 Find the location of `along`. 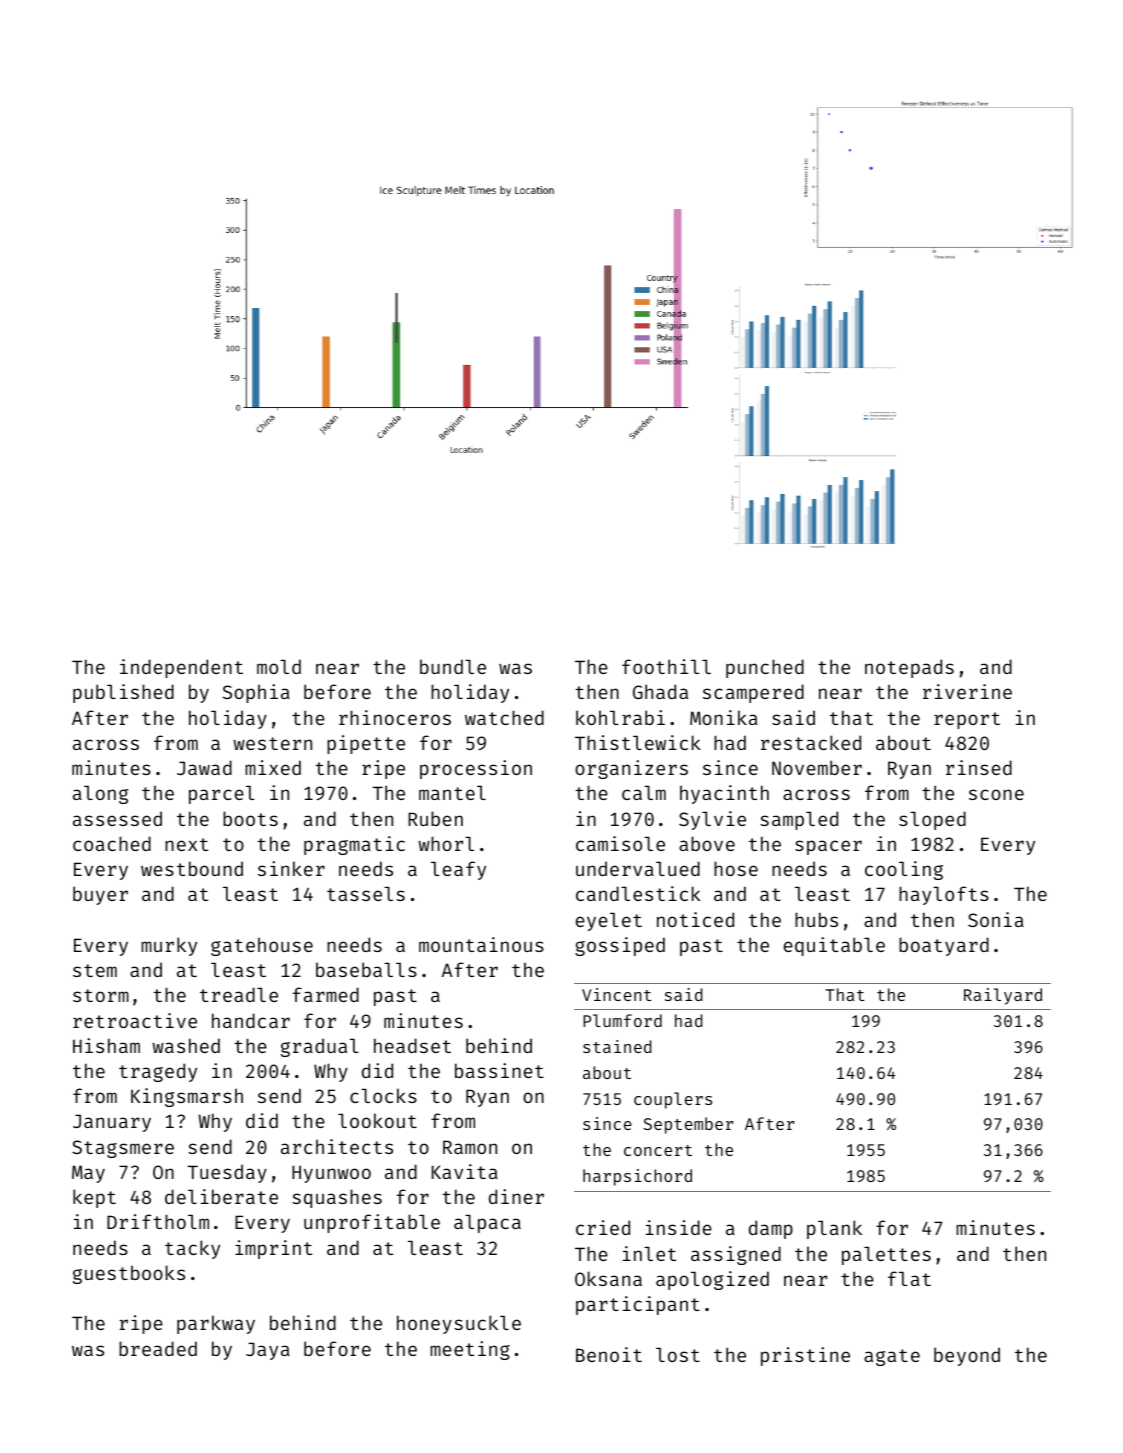

along is located at coordinates (100, 795).
